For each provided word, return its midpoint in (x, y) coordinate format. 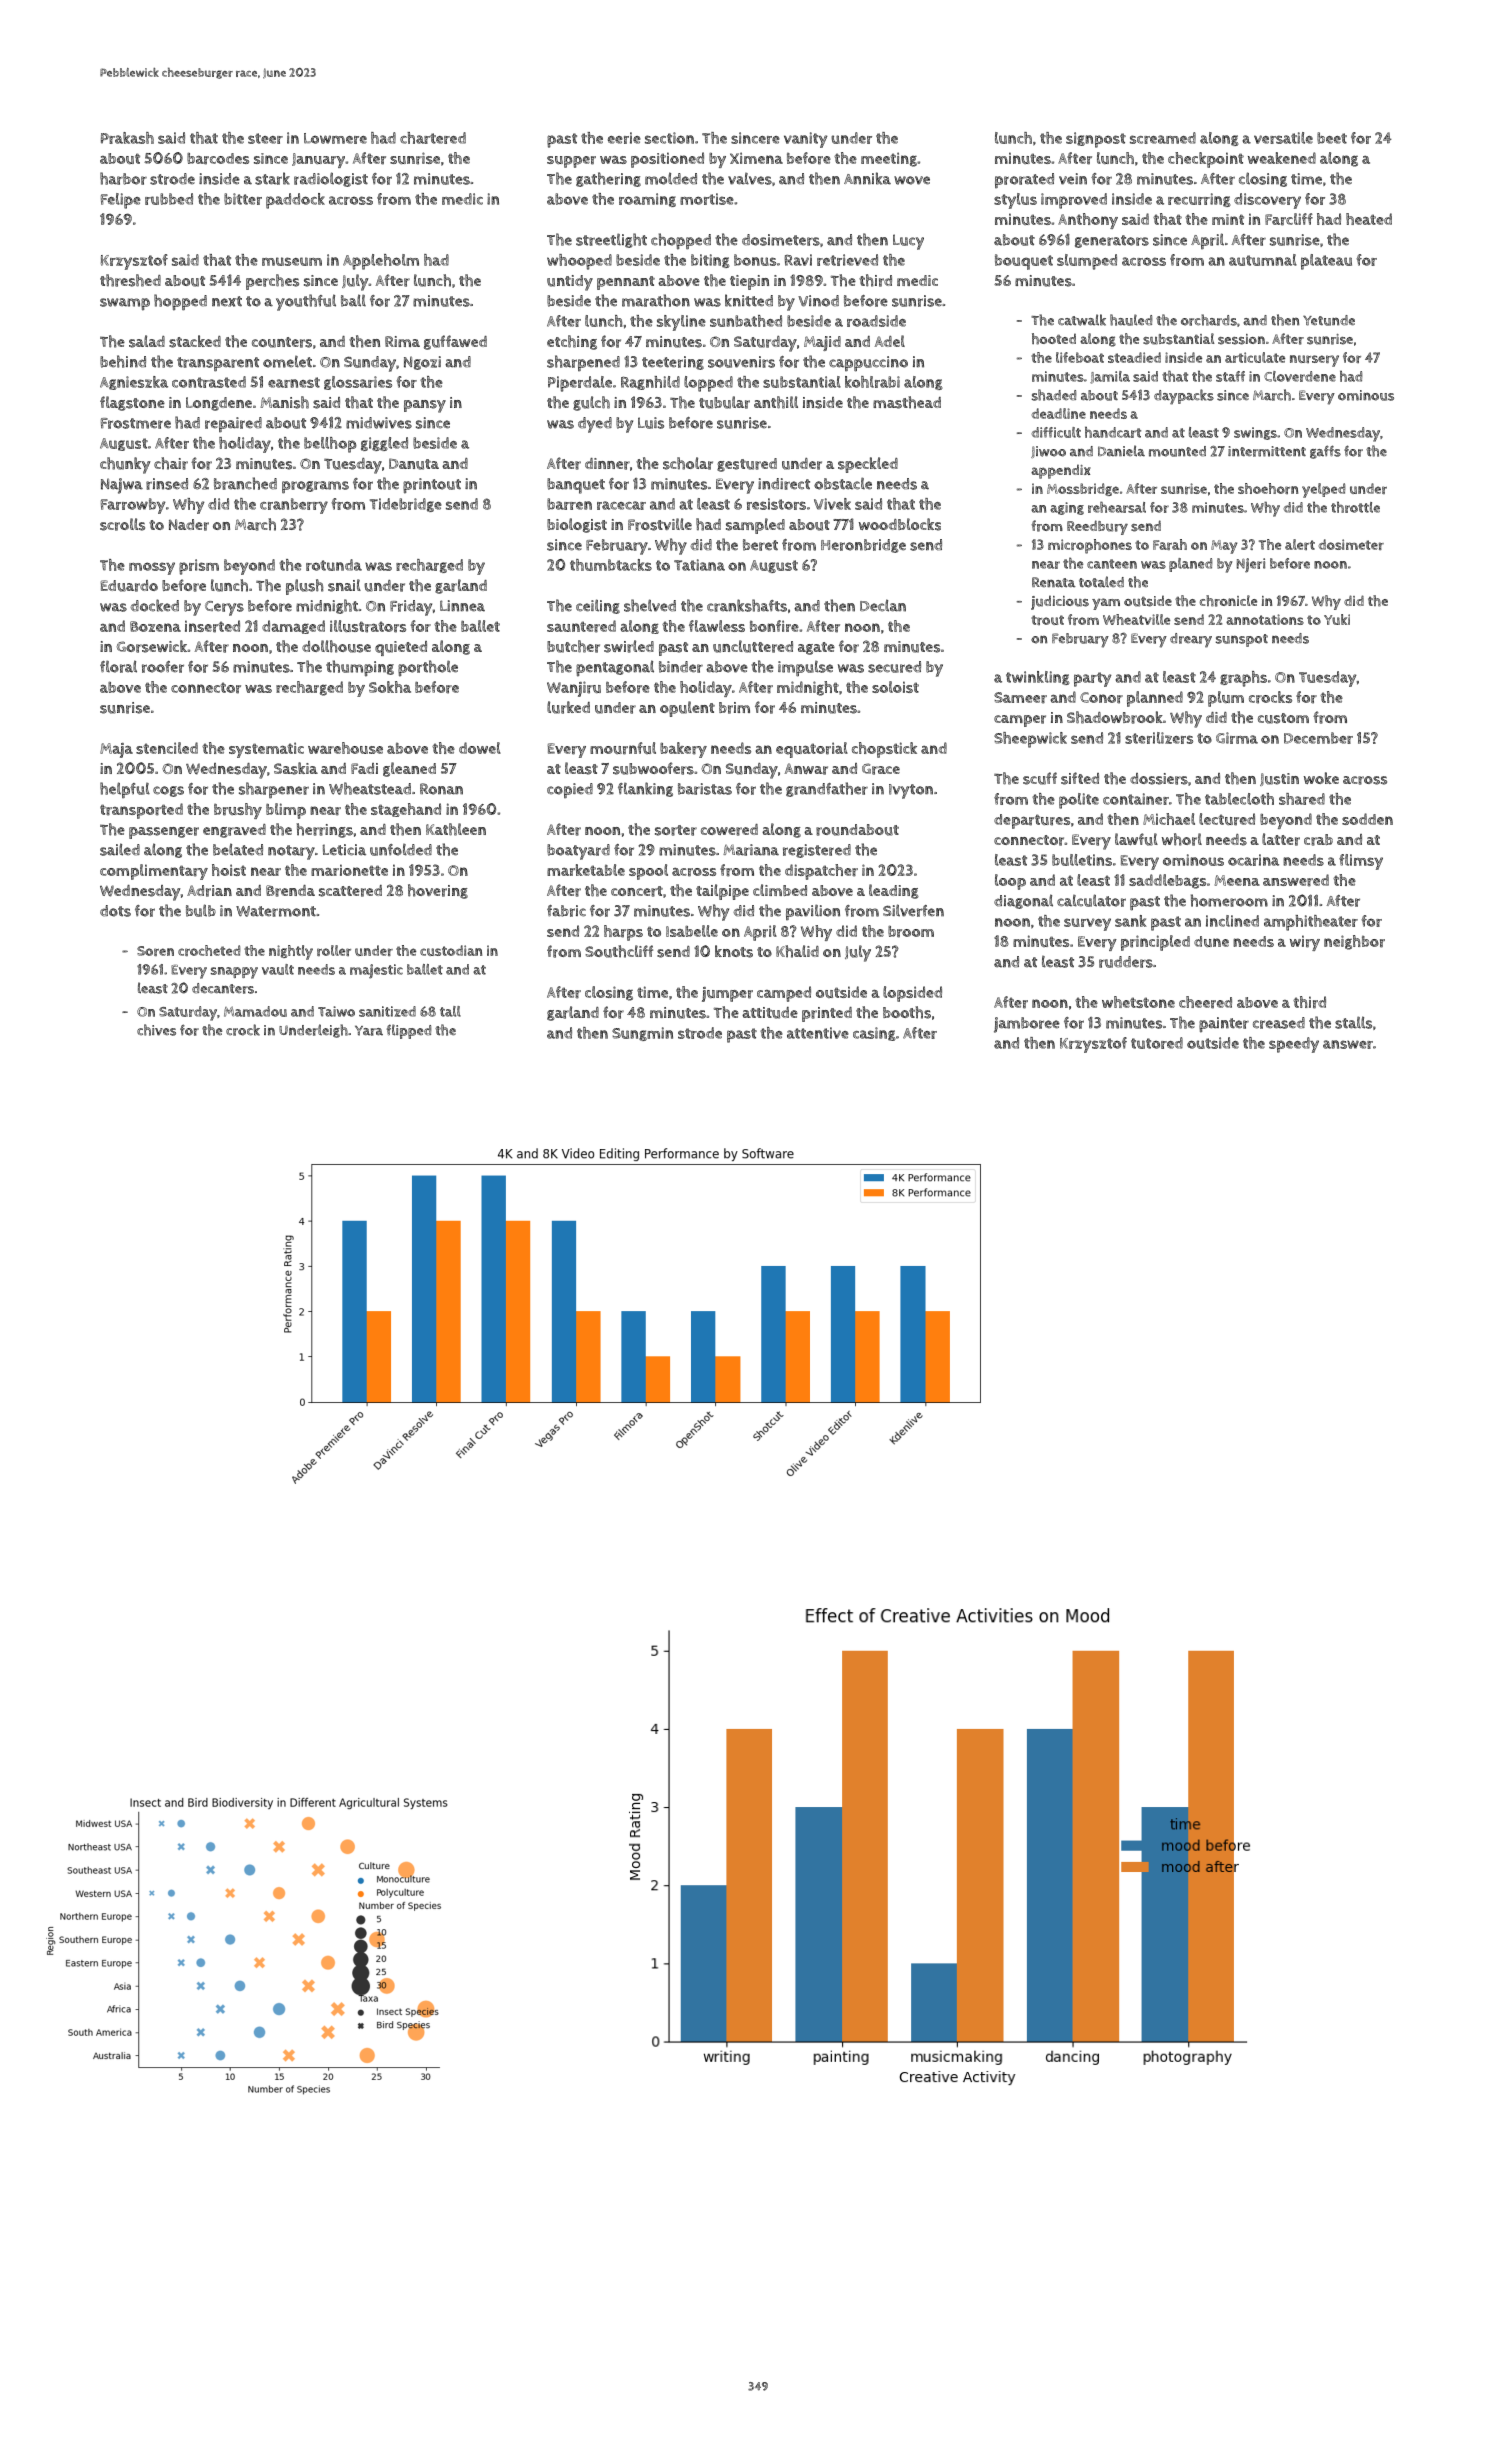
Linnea (462, 606)
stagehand (406, 810)
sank (1131, 921)
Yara (369, 1031)
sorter (676, 830)
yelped (1324, 490)
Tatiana (699, 565)
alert (1300, 544)
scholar (688, 463)
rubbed (169, 199)
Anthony (1088, 221)
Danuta (414, 464)
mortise (707, 199)
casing (874, 1034)
